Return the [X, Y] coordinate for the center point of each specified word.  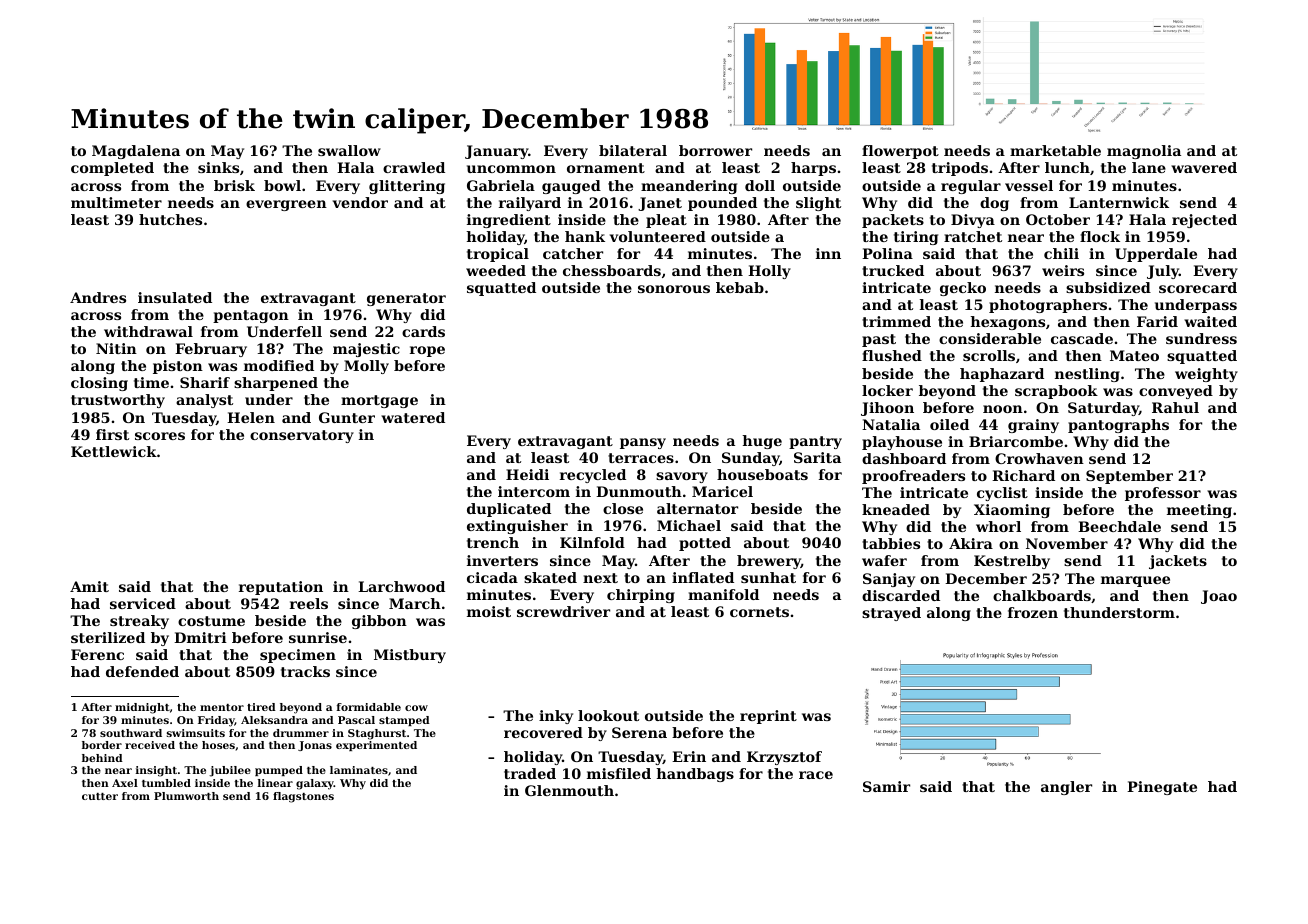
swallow [349, 150]
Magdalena [136, 152]
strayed [891, 614]
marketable [1055, 150]
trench [493, 542]
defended [142, 671]
